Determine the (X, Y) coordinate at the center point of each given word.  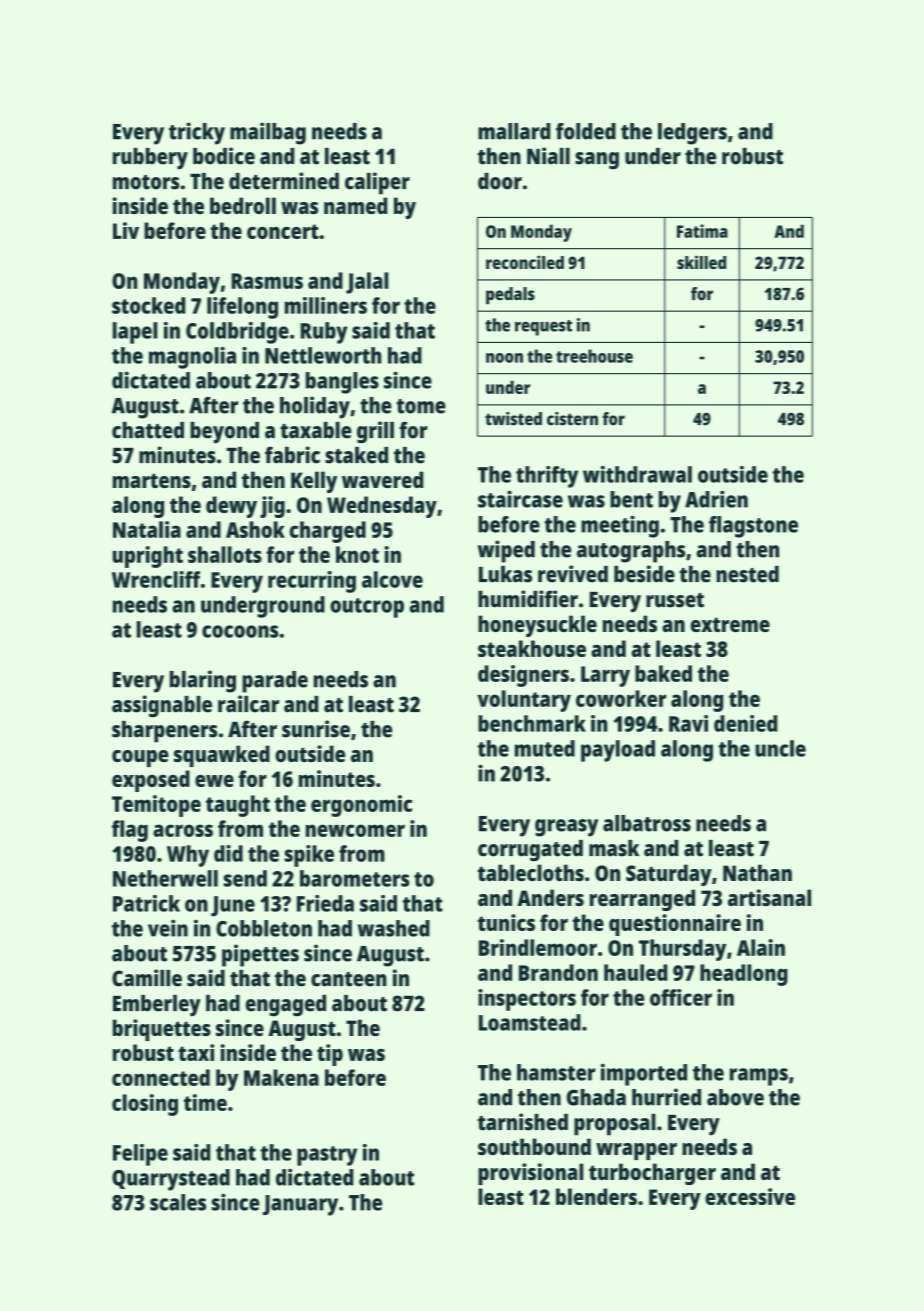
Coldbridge (237, 333)
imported (644, 1075)
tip (330, 1055)
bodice (224, 156)
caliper (377, 183)
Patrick (146, 903)
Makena (281, 1077)
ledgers (692, 134)
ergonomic (361, 806)
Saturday (669, 875)
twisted (513, 419)
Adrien (716, 499)
